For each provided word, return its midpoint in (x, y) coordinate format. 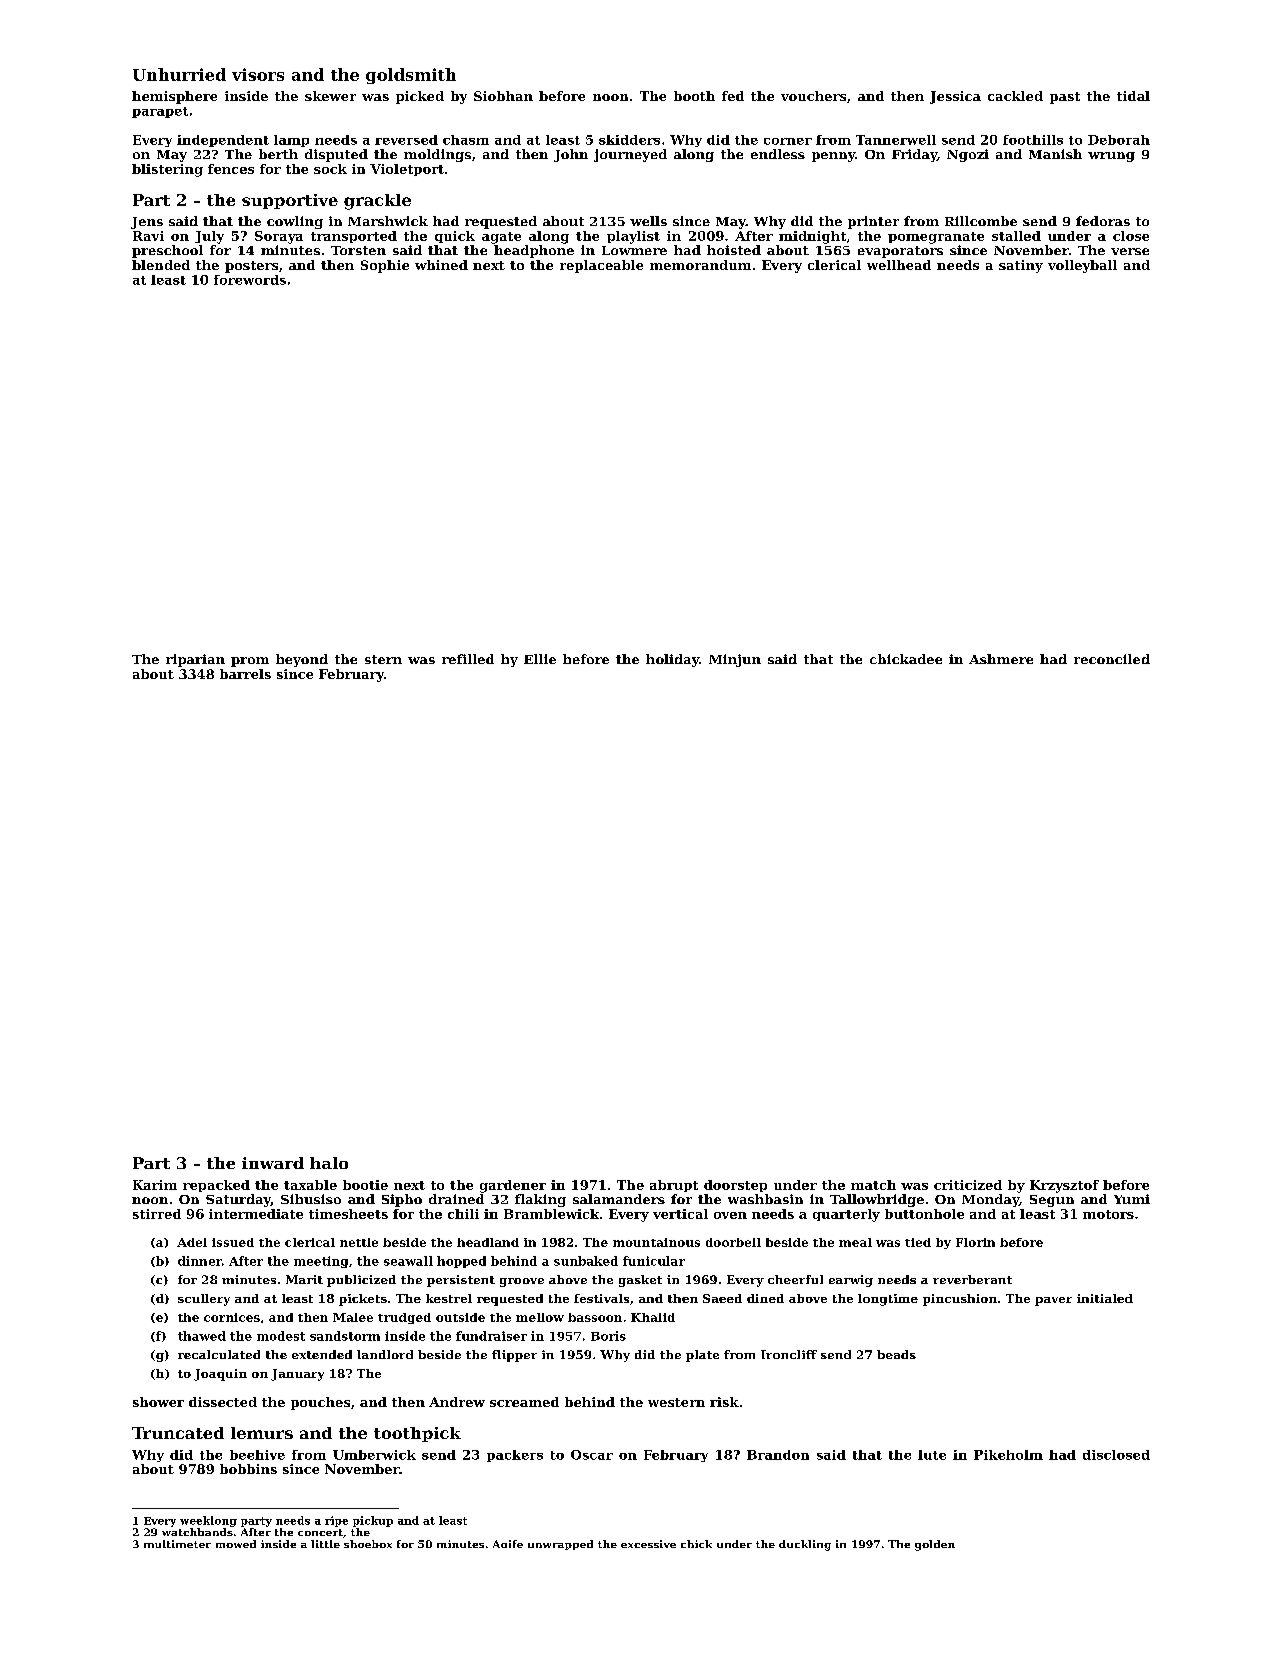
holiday (672, 660)
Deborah (1119, 140)
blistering (167, 170)
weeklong (208, 1521)
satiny (1021, 266)
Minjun (735, 660)
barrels (245, 674)
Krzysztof (1064, 1186)
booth (694, 96)
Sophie (385, 266)
